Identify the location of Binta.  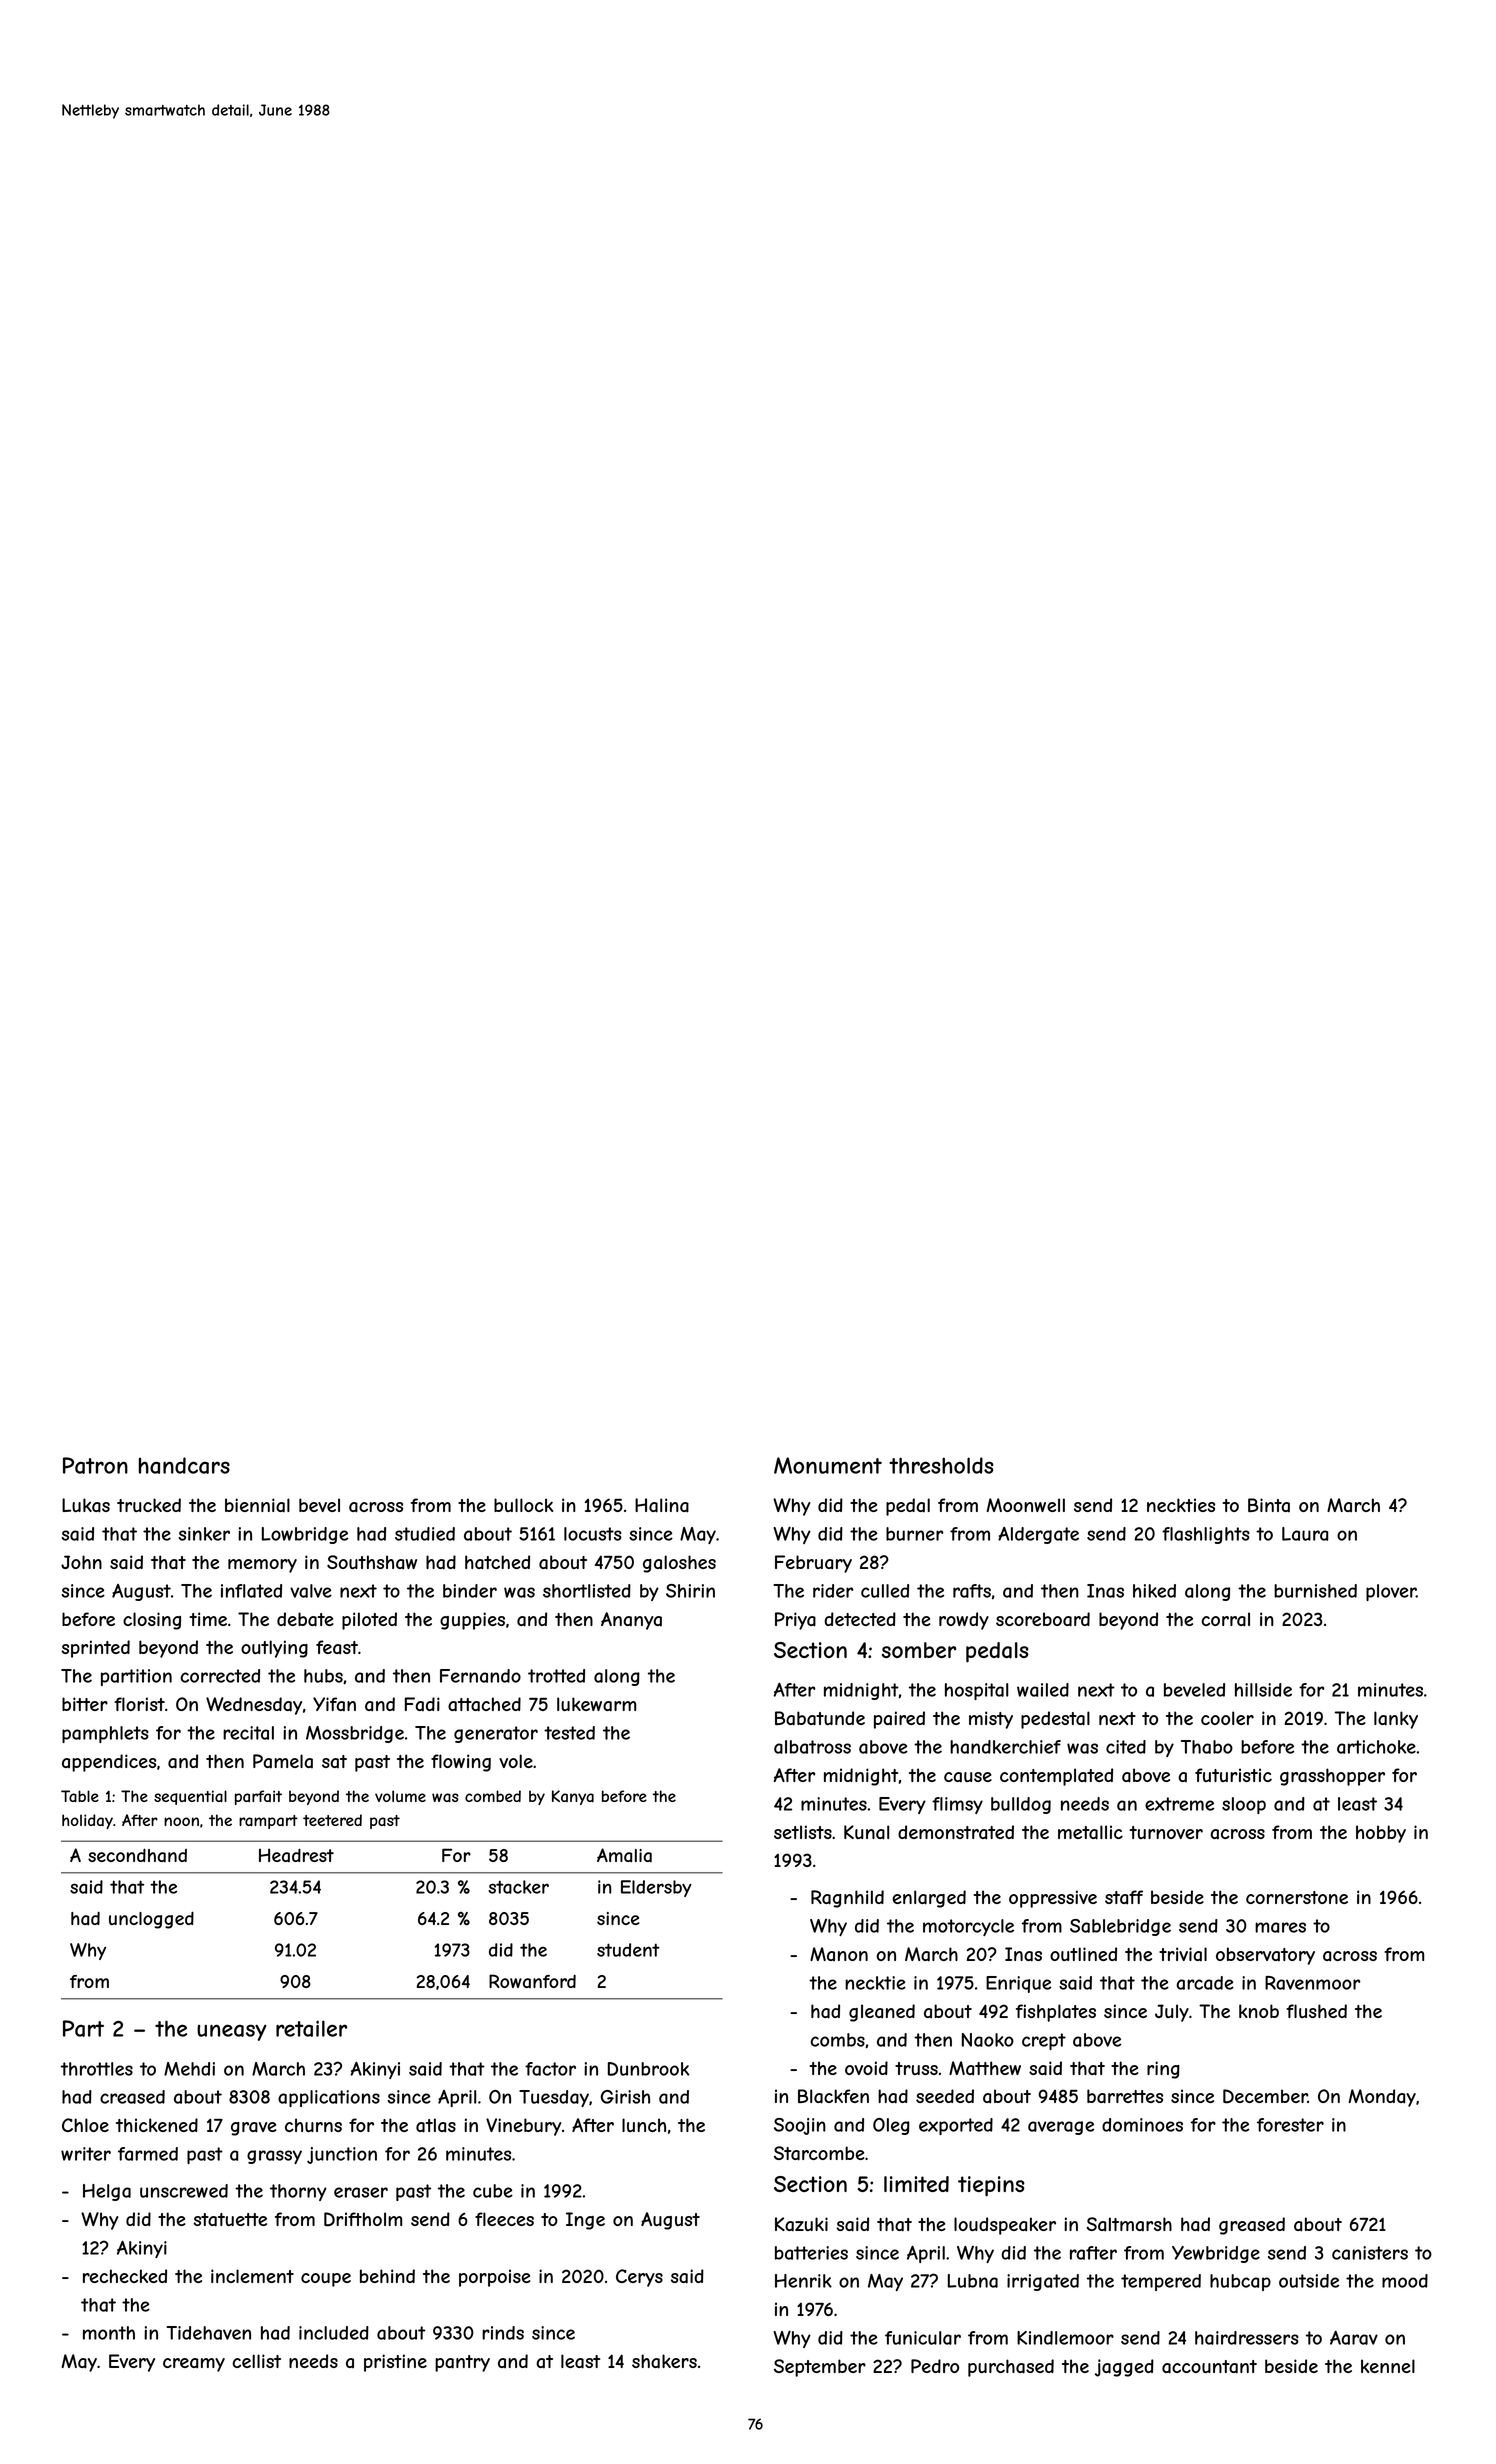
(1269, 1505).
